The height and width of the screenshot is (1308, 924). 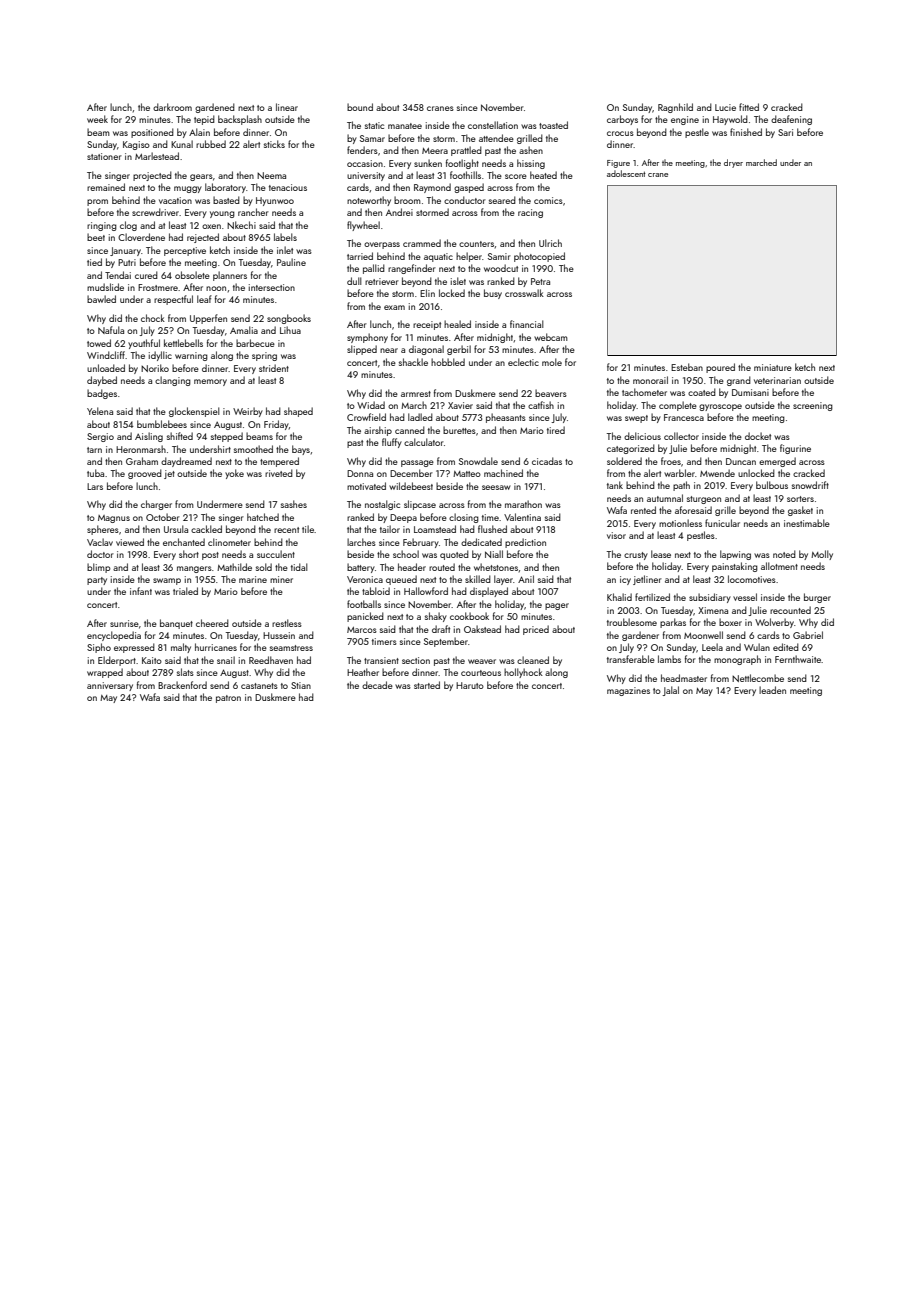 I want to click on perceptive, so click(x=185, y=251).
